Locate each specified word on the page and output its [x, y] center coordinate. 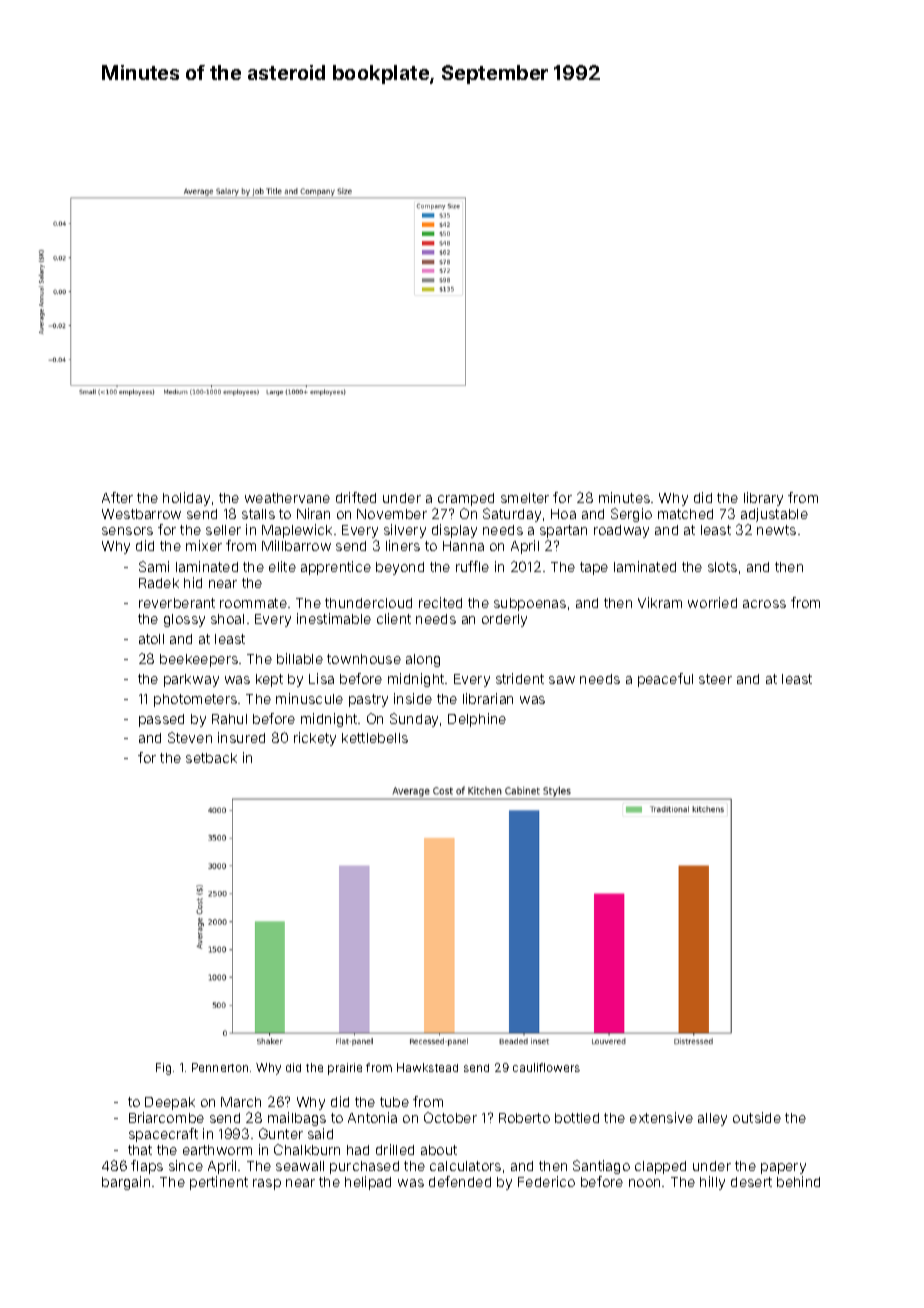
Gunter [281, 1133]
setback [211, 758]
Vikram [660, 602]
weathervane [287, 498]
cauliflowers [546, 1067]
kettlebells [375, 738]
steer [715, 679]
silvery [405, 531]
